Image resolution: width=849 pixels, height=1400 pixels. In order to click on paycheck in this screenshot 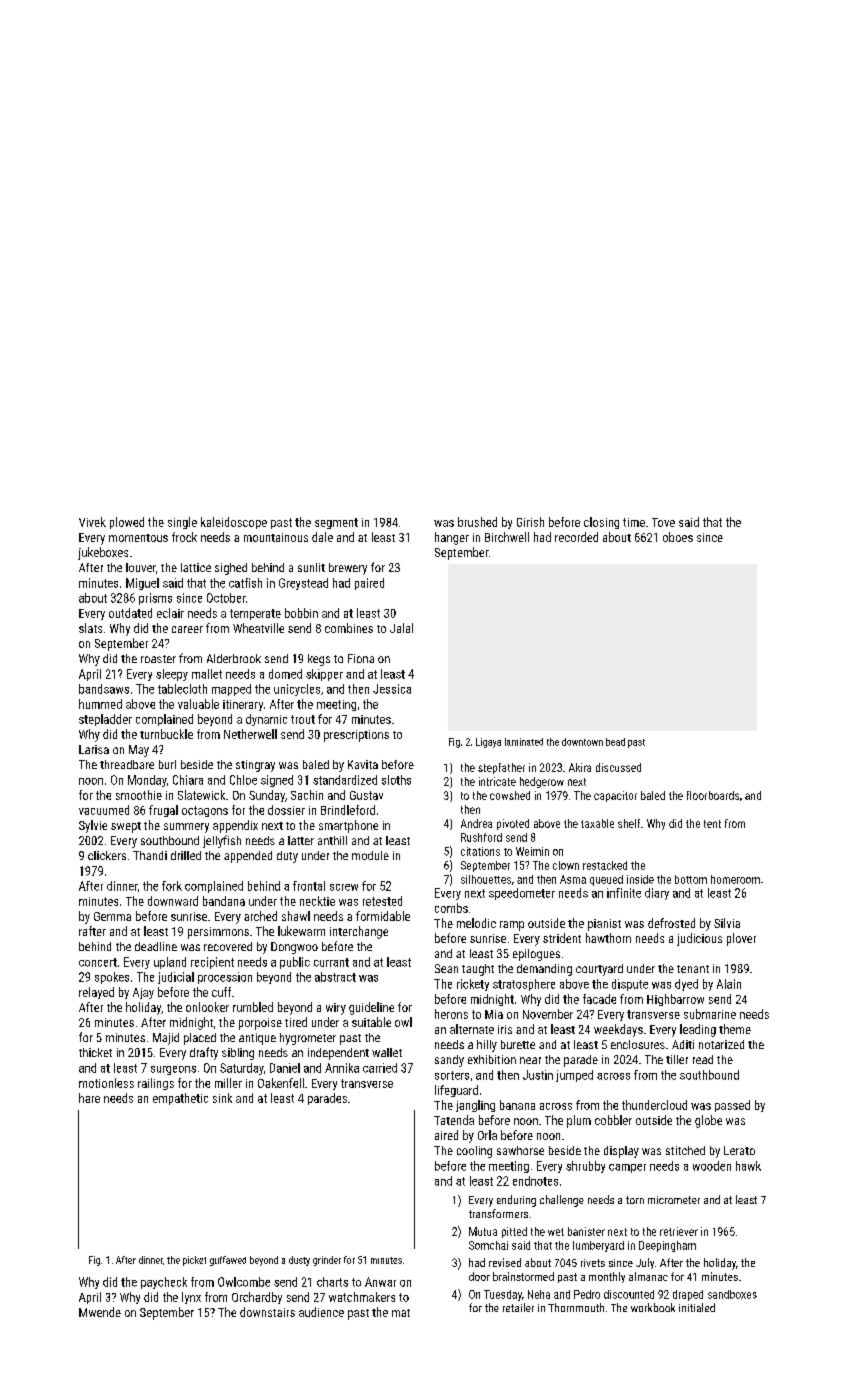, I will do `click(164, 1283)`.
